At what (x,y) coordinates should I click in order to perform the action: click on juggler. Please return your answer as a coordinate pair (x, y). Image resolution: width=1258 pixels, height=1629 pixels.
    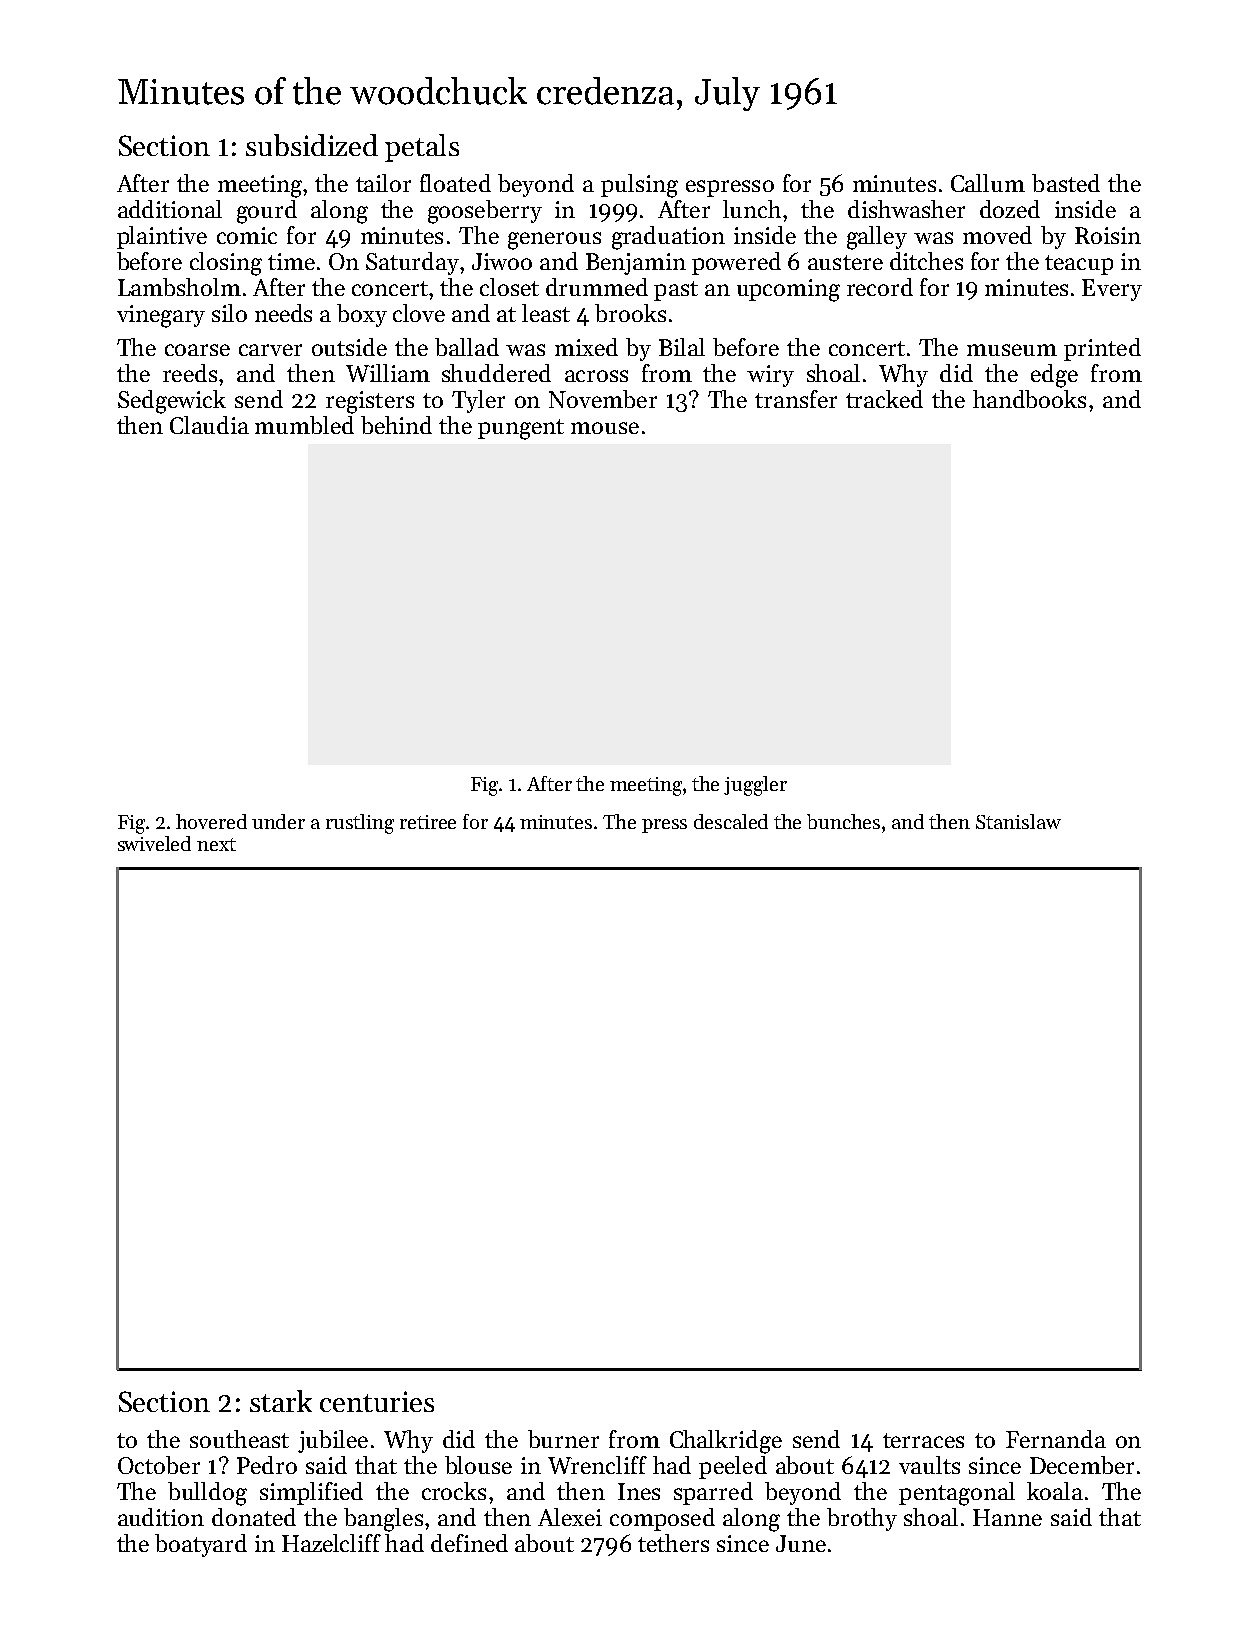
    Looking at the image, I should click on (755, 786).
